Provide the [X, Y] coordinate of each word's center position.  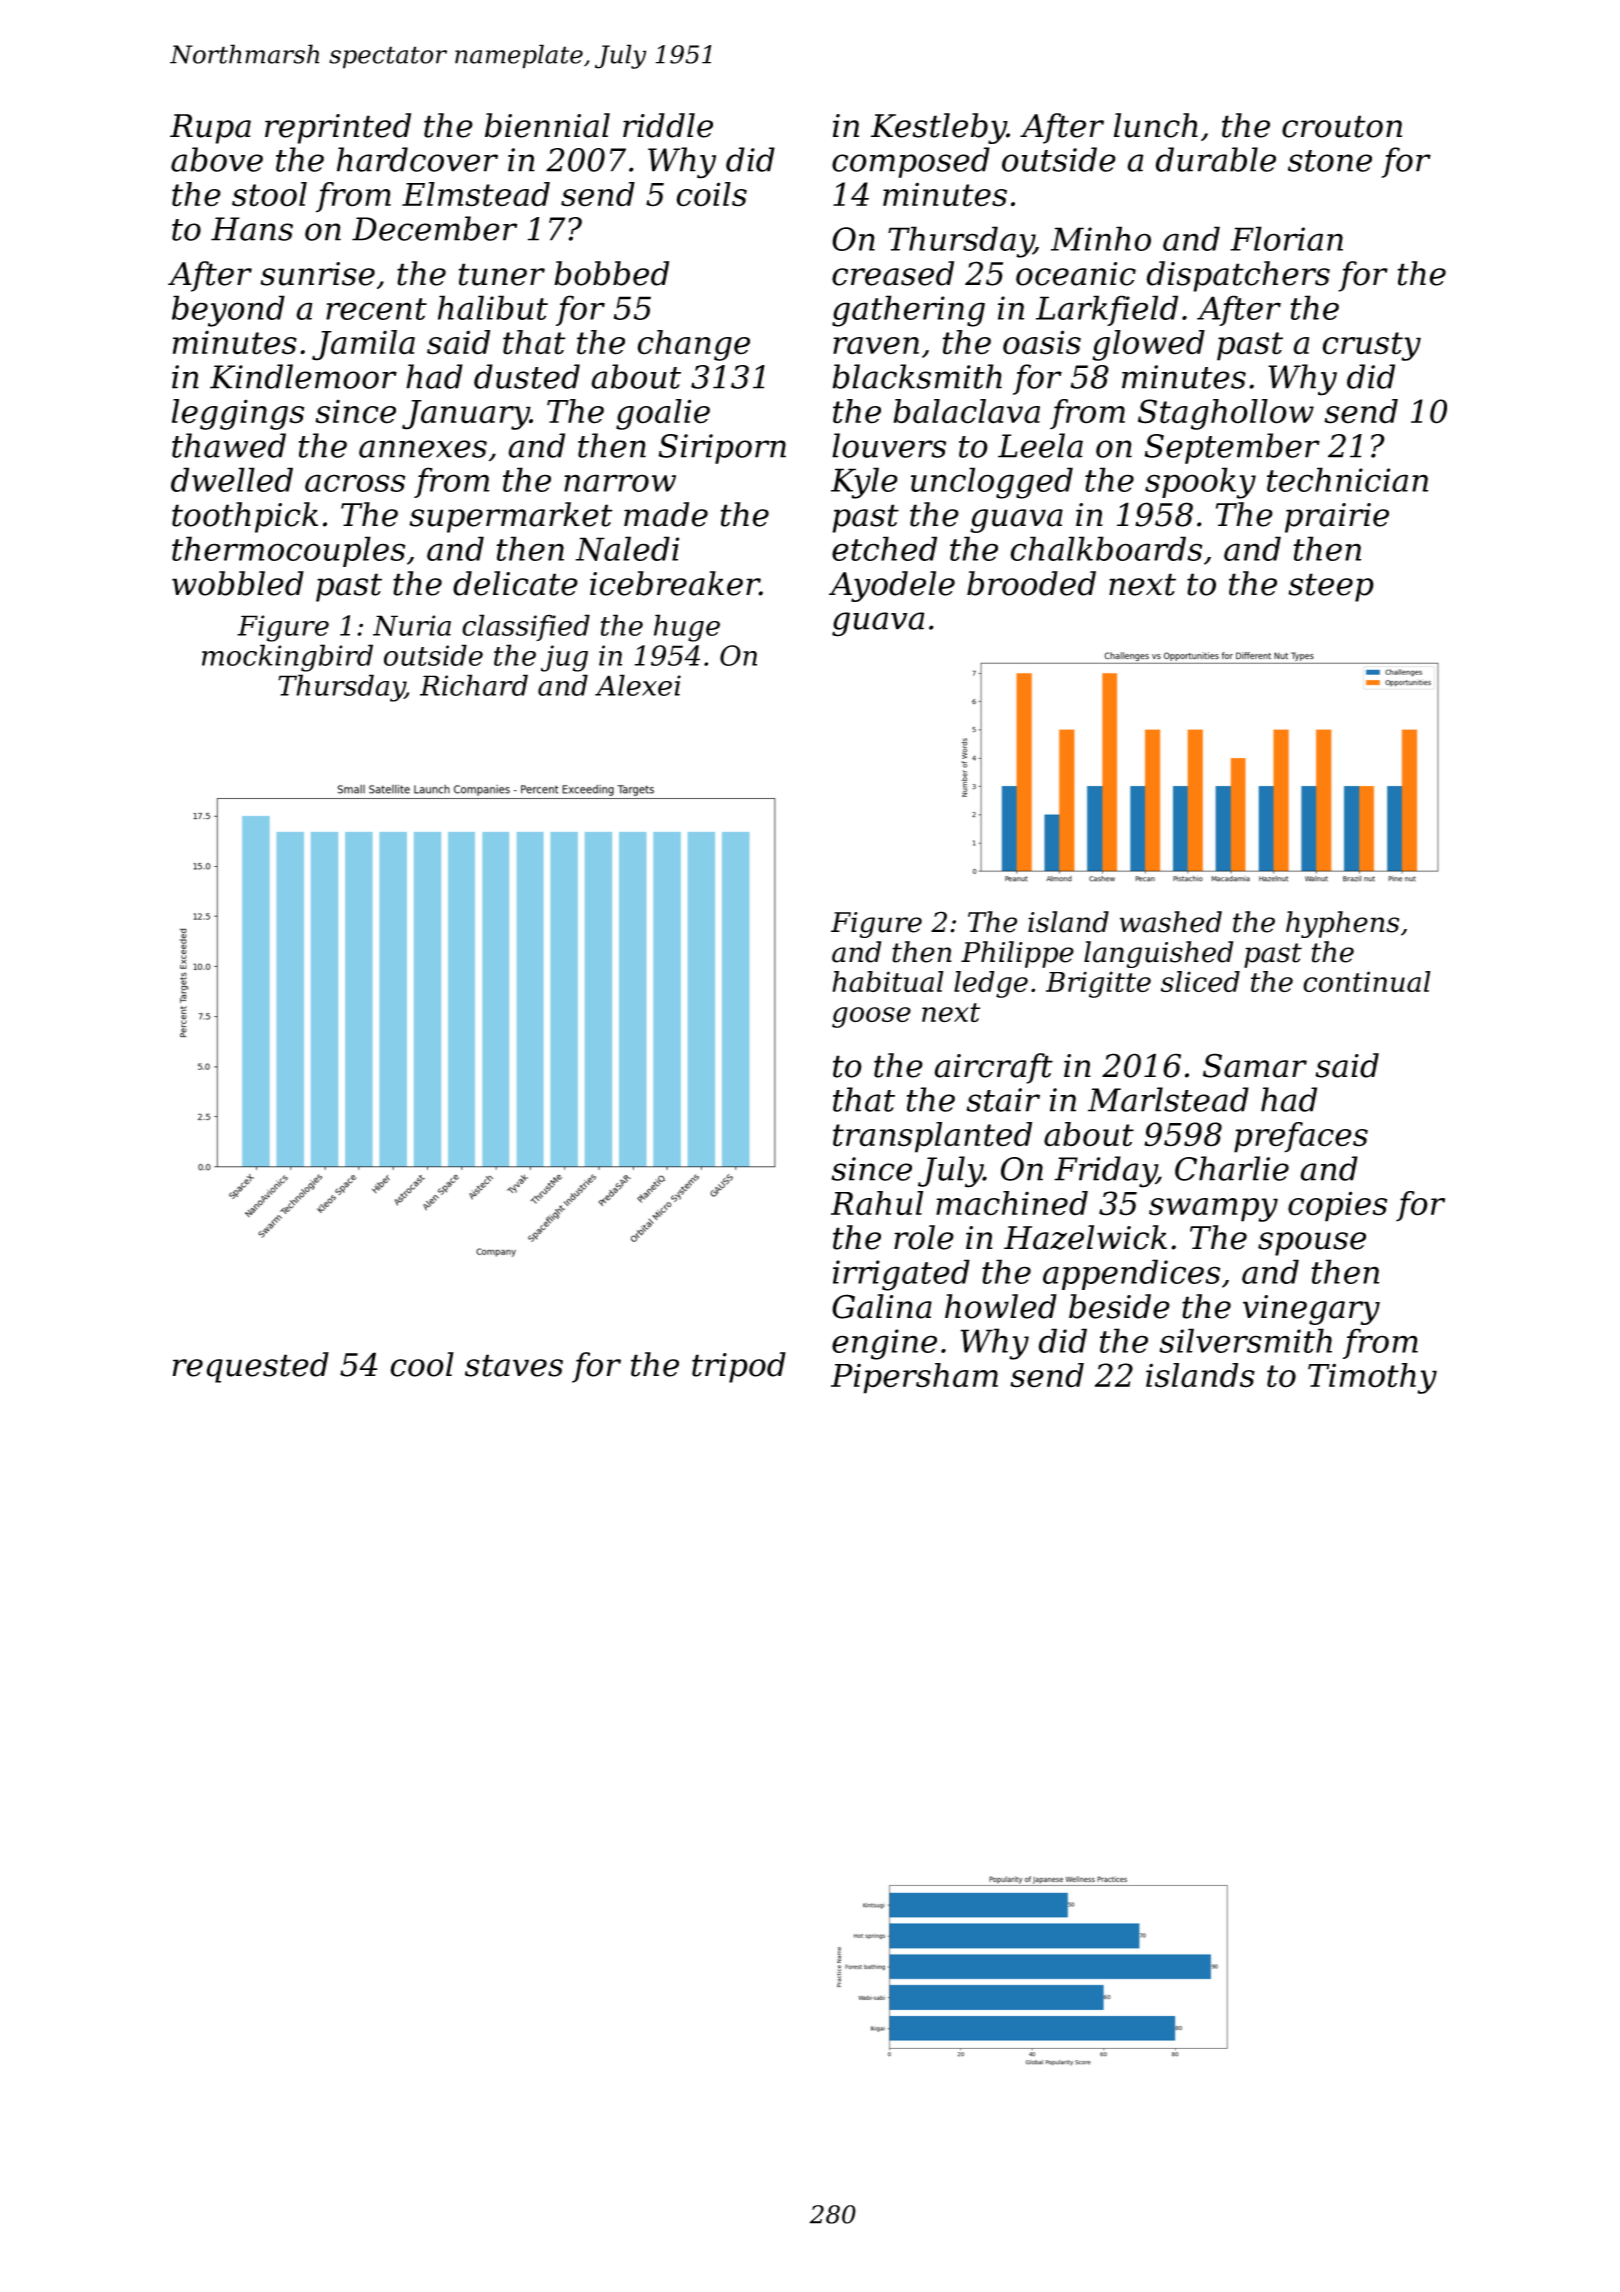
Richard [474, 685]
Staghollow [1226, 414]
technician [1347, 479]
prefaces [1301, 1137]
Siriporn [722, 449]
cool [422, 1364]
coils [711, 194]
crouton [1342, 126]
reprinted [338, 128]
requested [250, 1367]
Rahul [877, 1203]
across [355, 483]
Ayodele [892, 586]
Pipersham [914, 1378]
